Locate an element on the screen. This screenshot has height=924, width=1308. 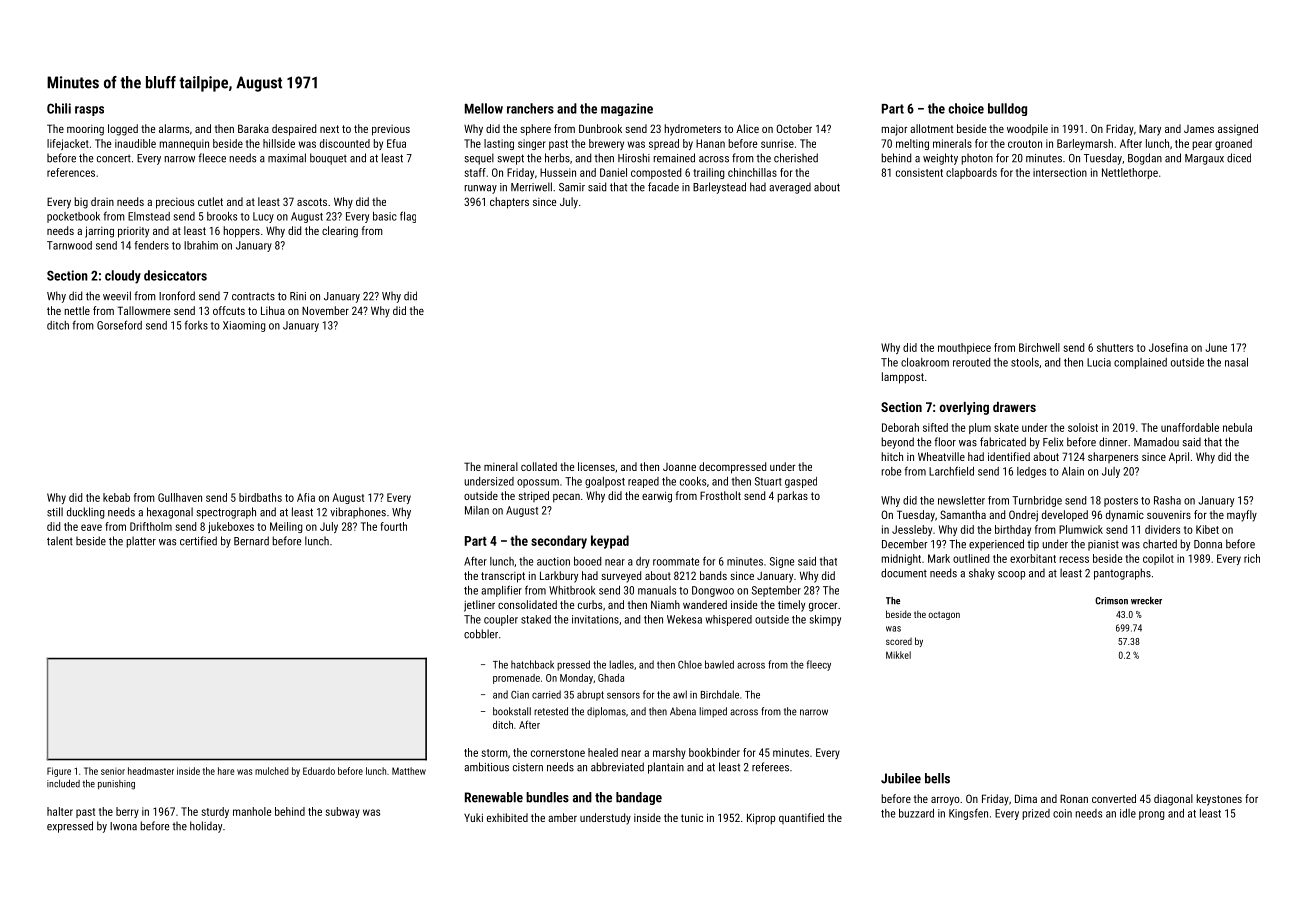
December is located at coordinates (905, 544).
